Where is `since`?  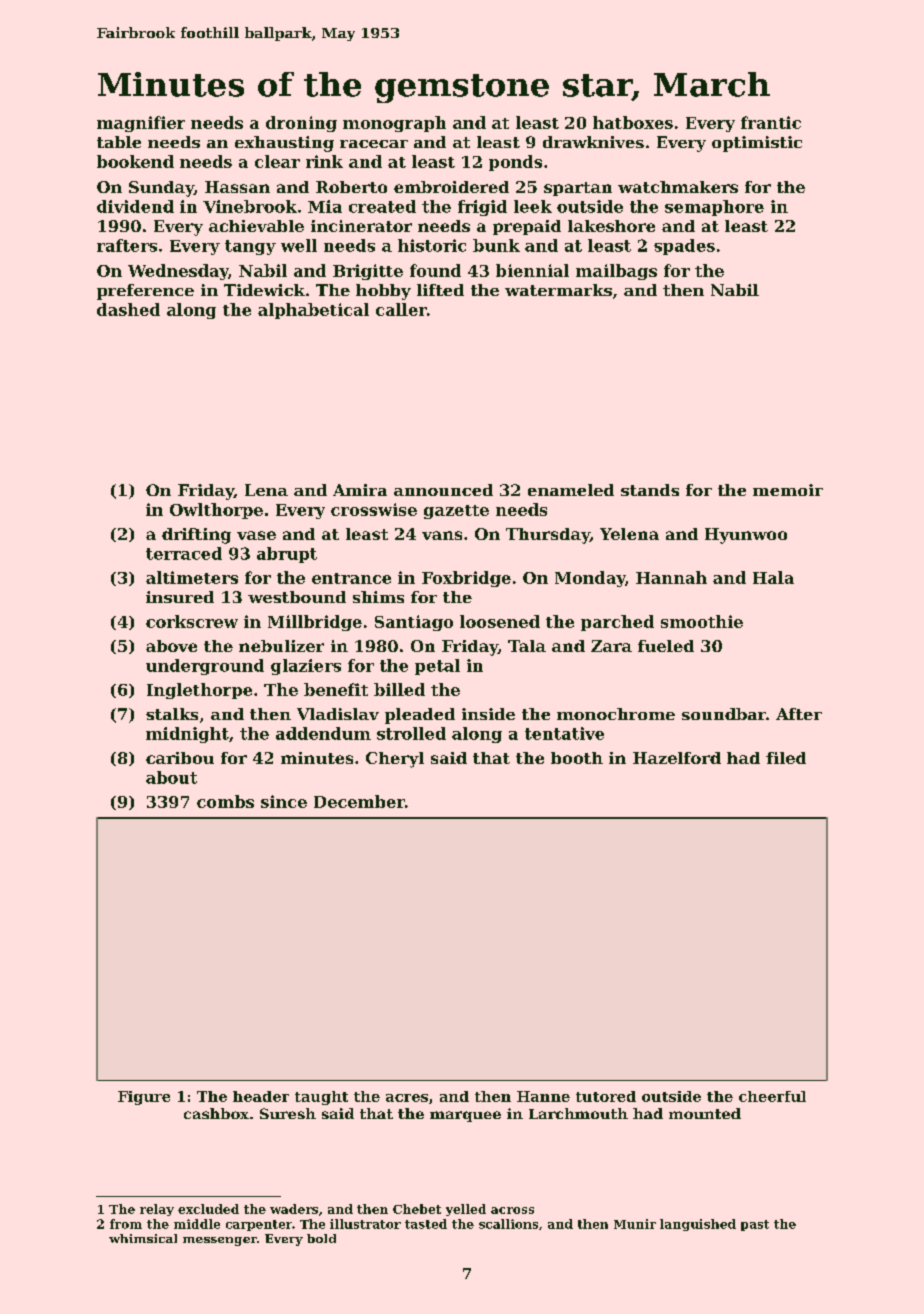 since is located at coordinates (284, 801).
